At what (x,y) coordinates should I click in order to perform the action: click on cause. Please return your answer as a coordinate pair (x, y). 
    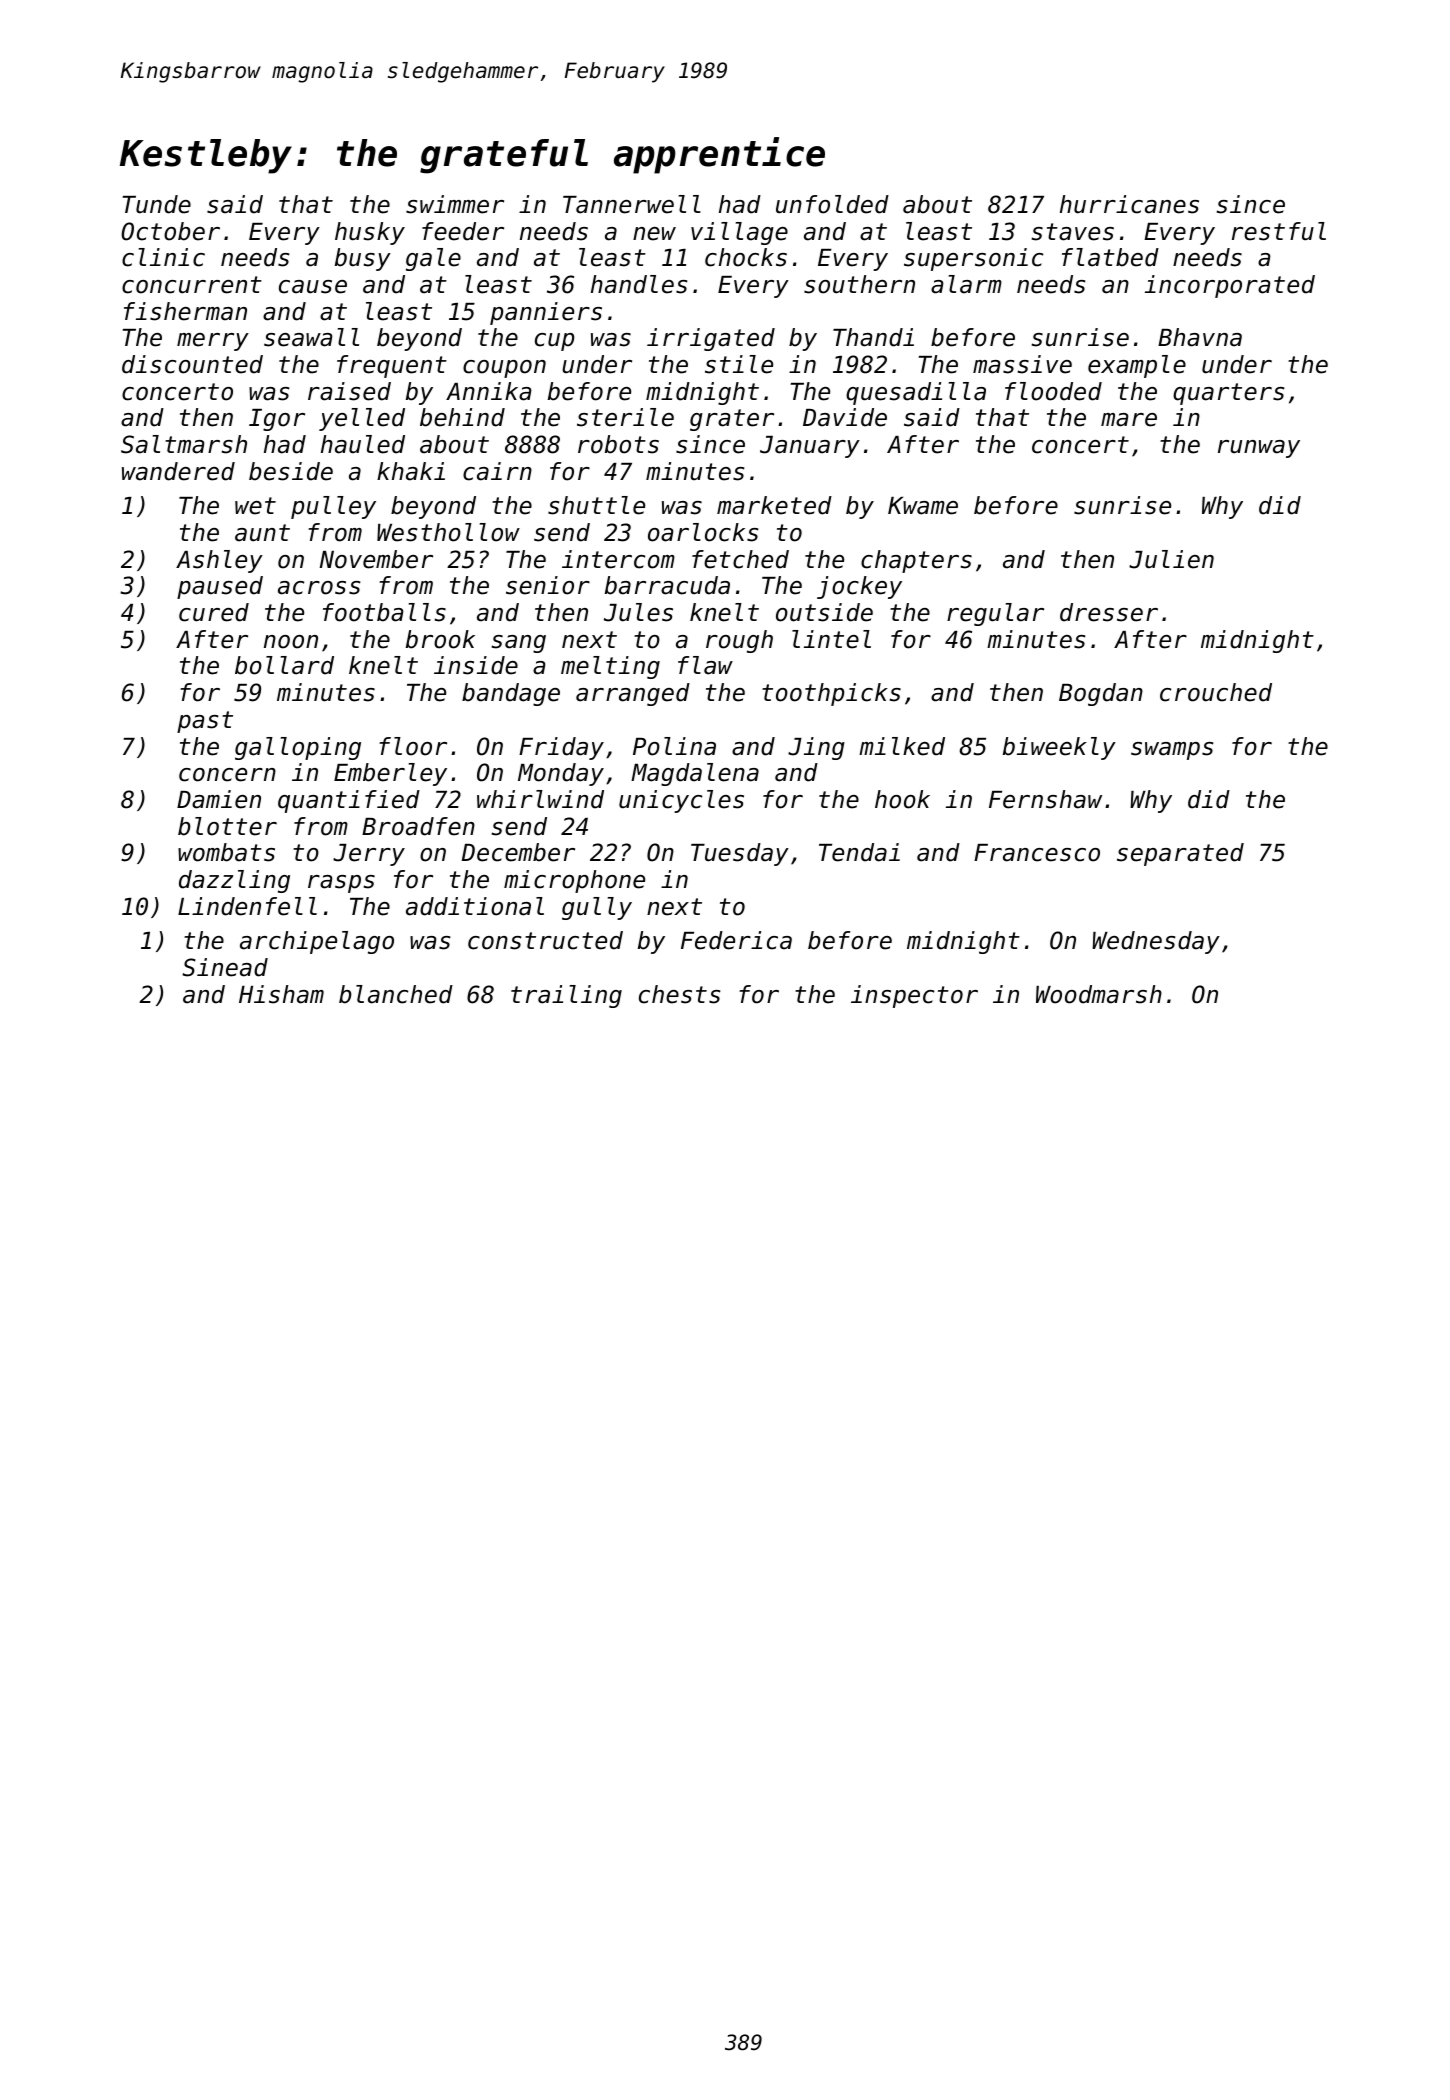
    Looking at the image, I should click on (313, 287).
